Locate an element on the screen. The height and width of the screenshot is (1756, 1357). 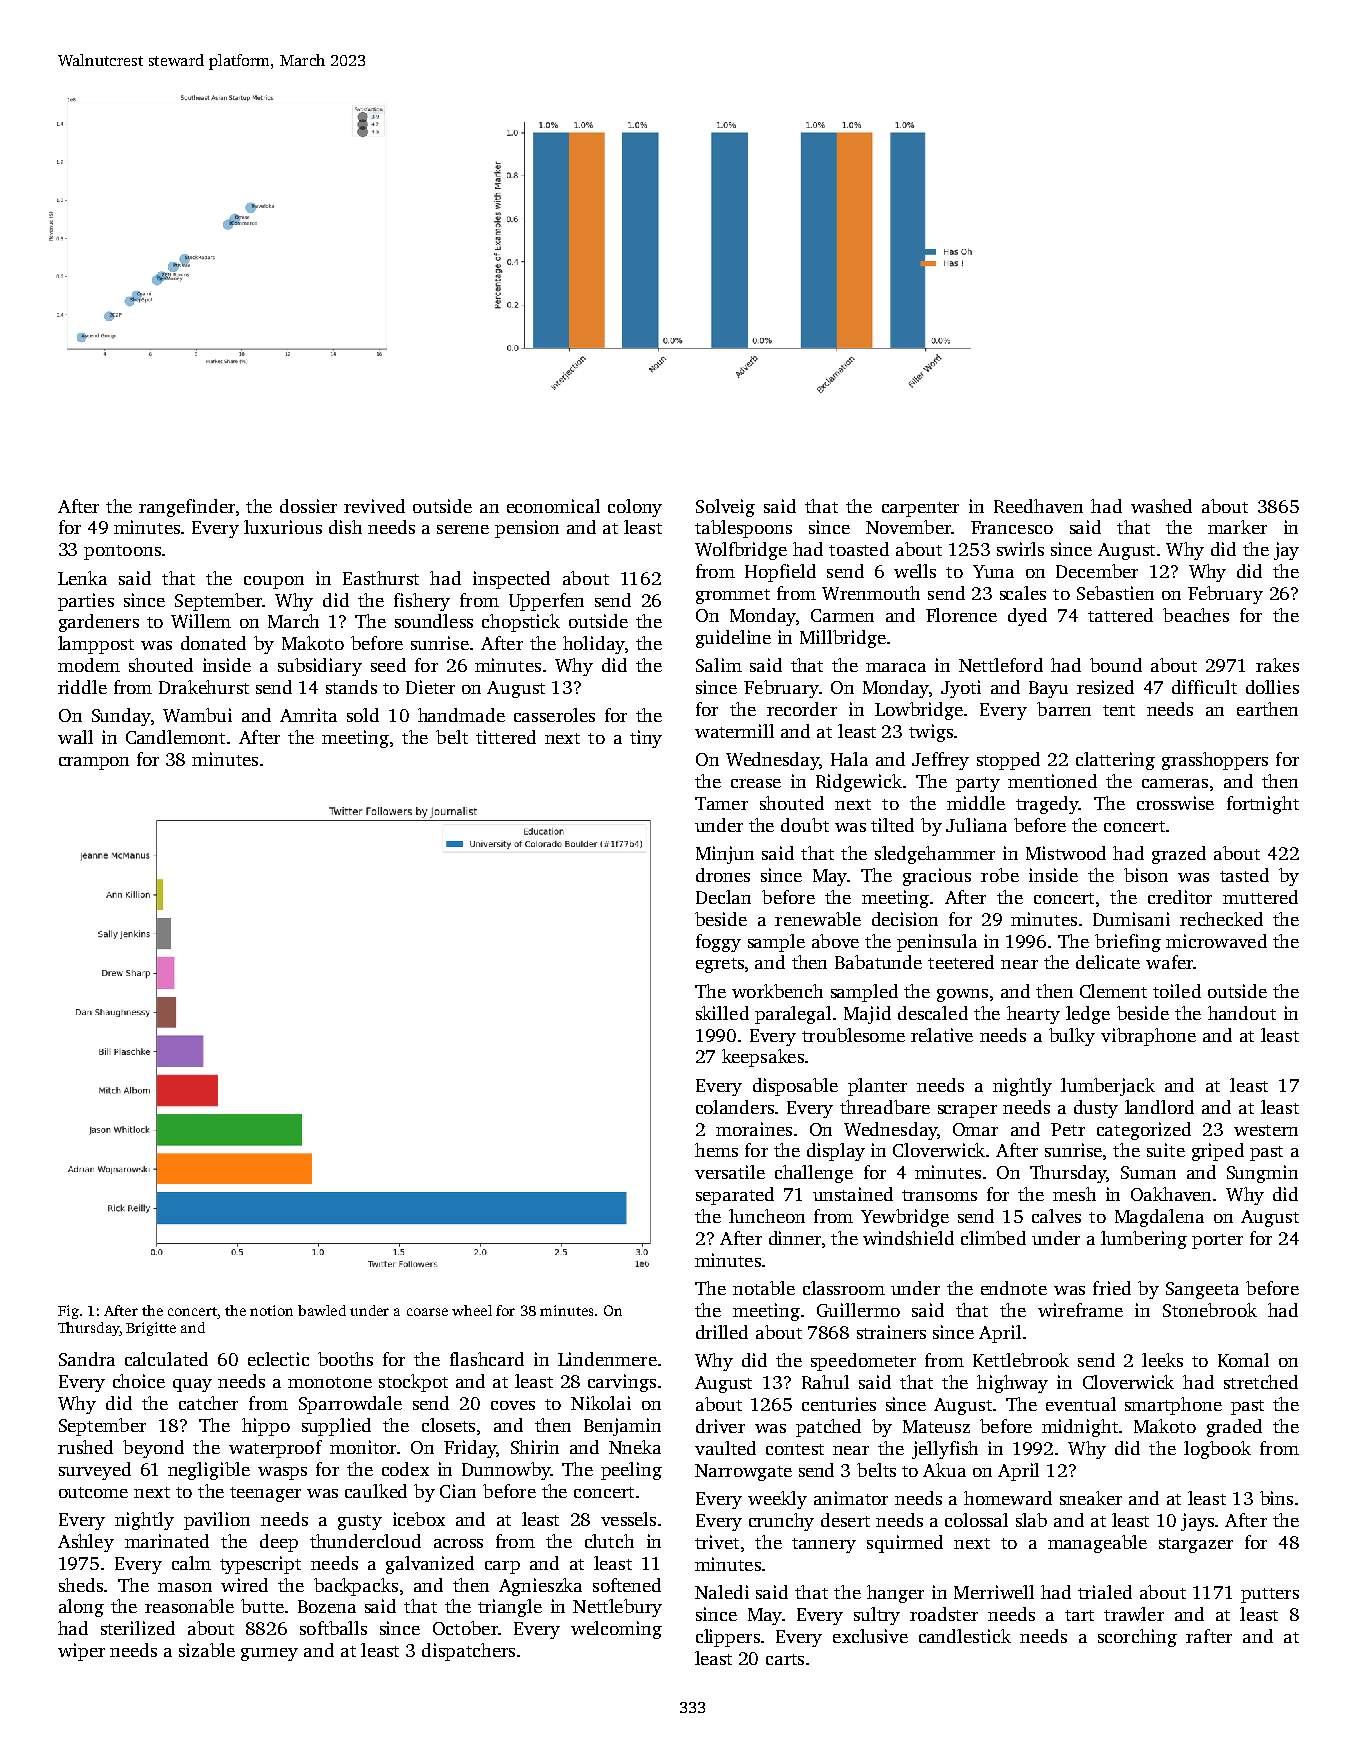
Solveig is located at coordinates (725, 508).
